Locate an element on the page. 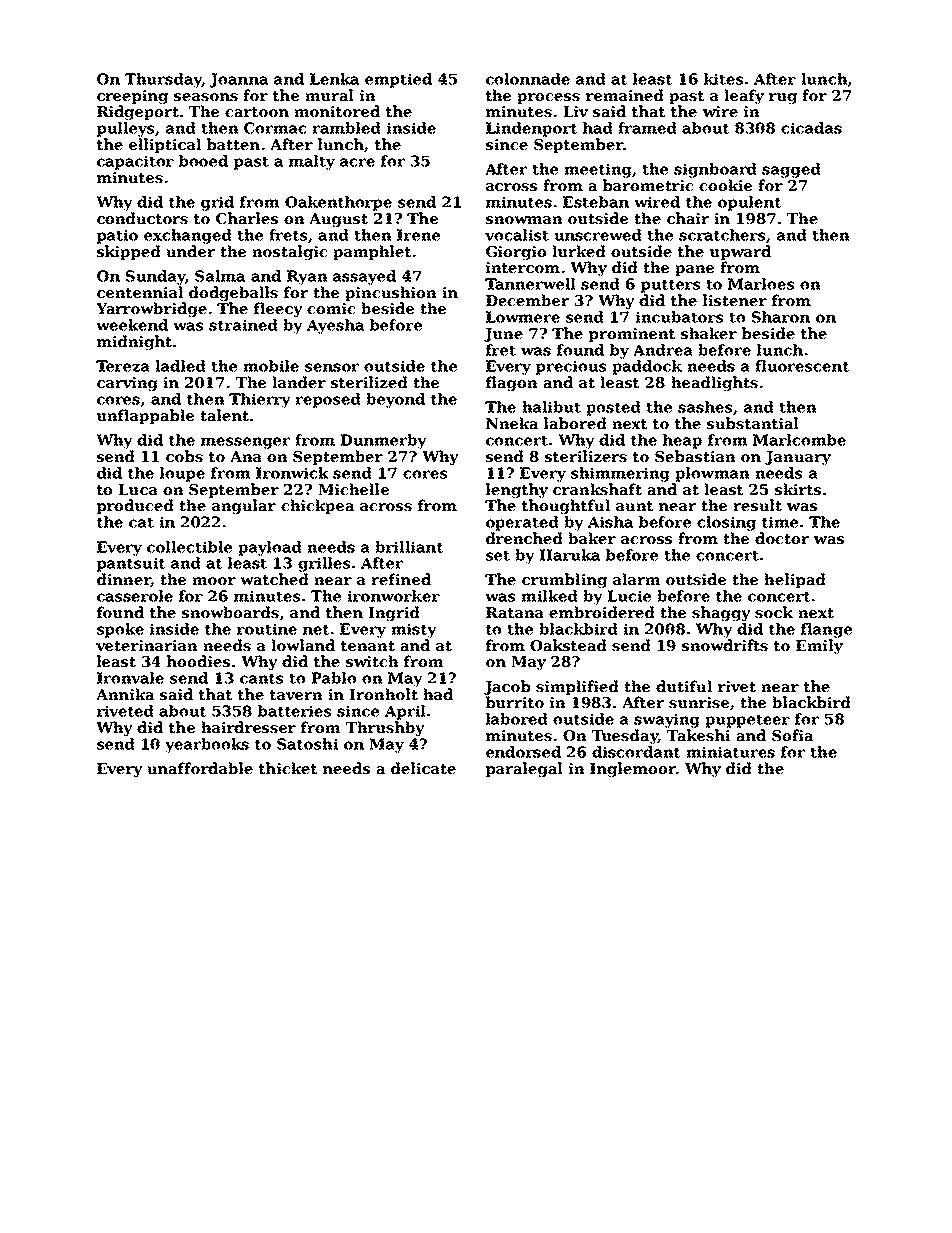 The width and height of the document is (952, 1233). loupe is located at coordinates (182, 474).
